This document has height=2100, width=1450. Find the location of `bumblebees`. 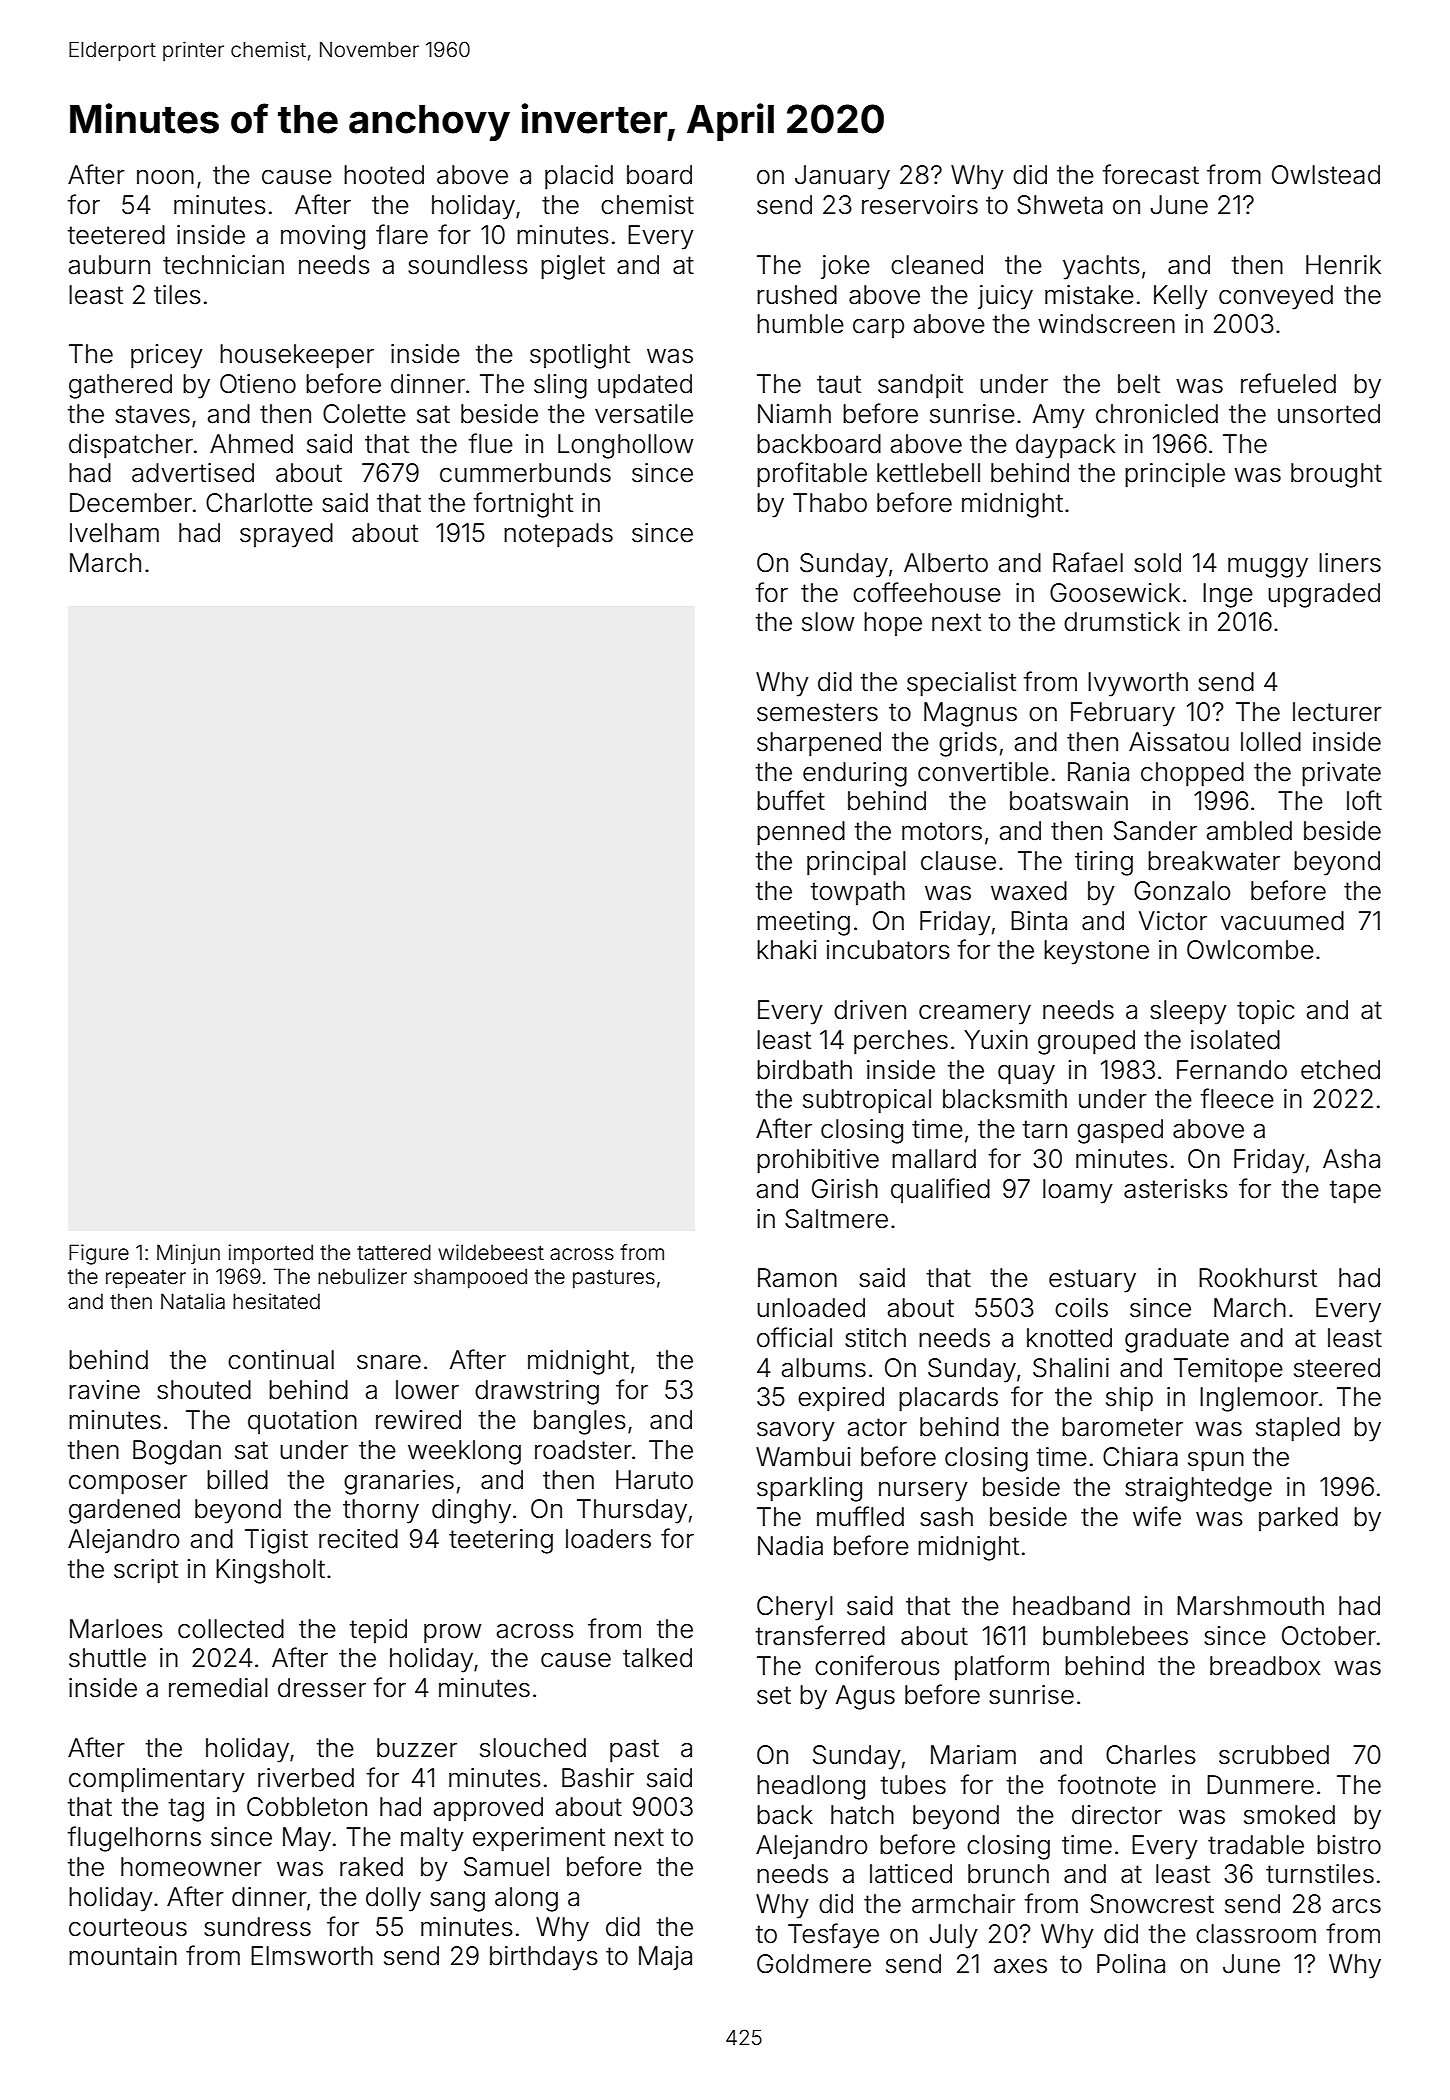

bumblebees is located at coordinates (1115, 1636).
